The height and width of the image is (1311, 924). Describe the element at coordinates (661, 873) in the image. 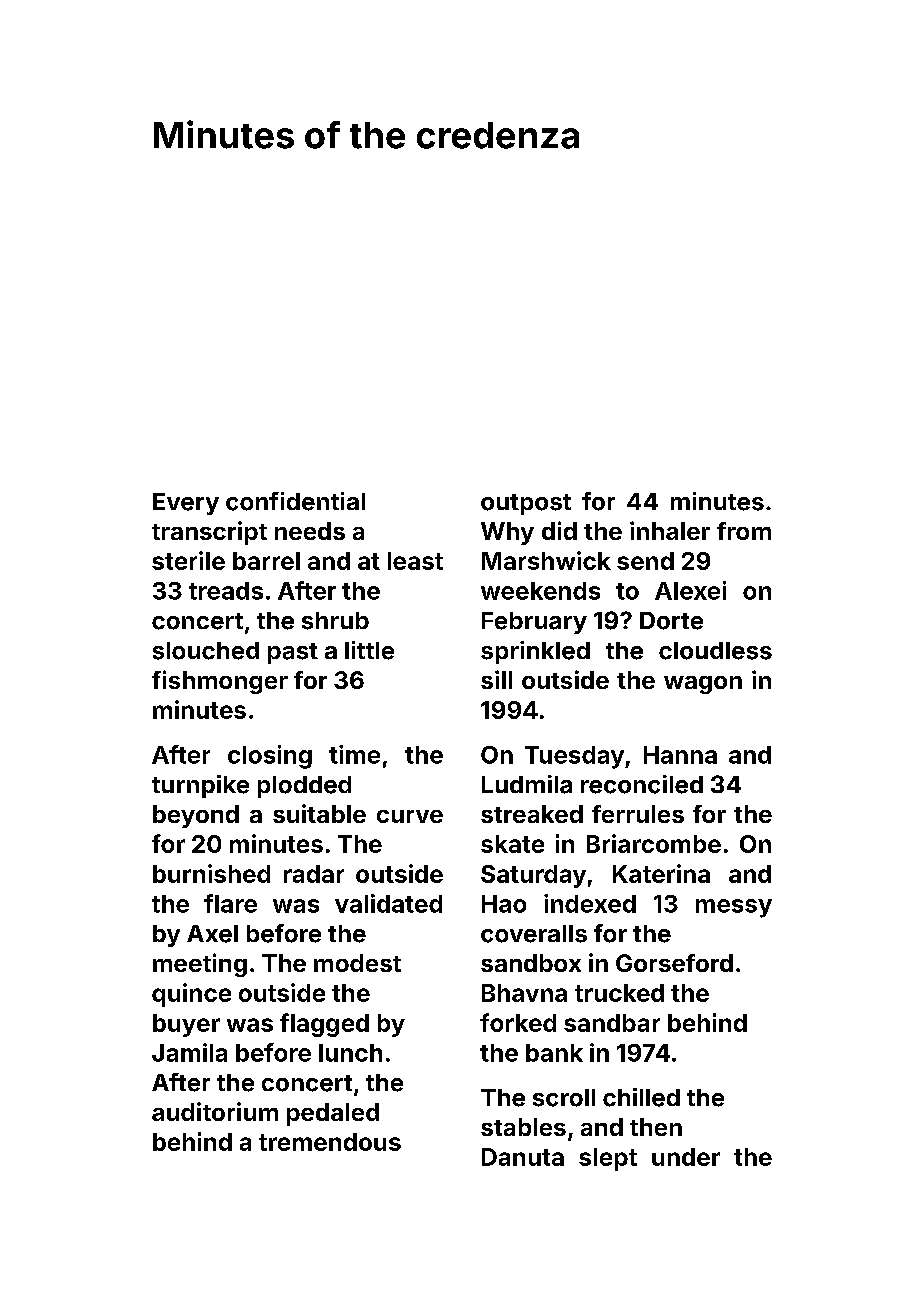

I see `Katerina` at that location.
